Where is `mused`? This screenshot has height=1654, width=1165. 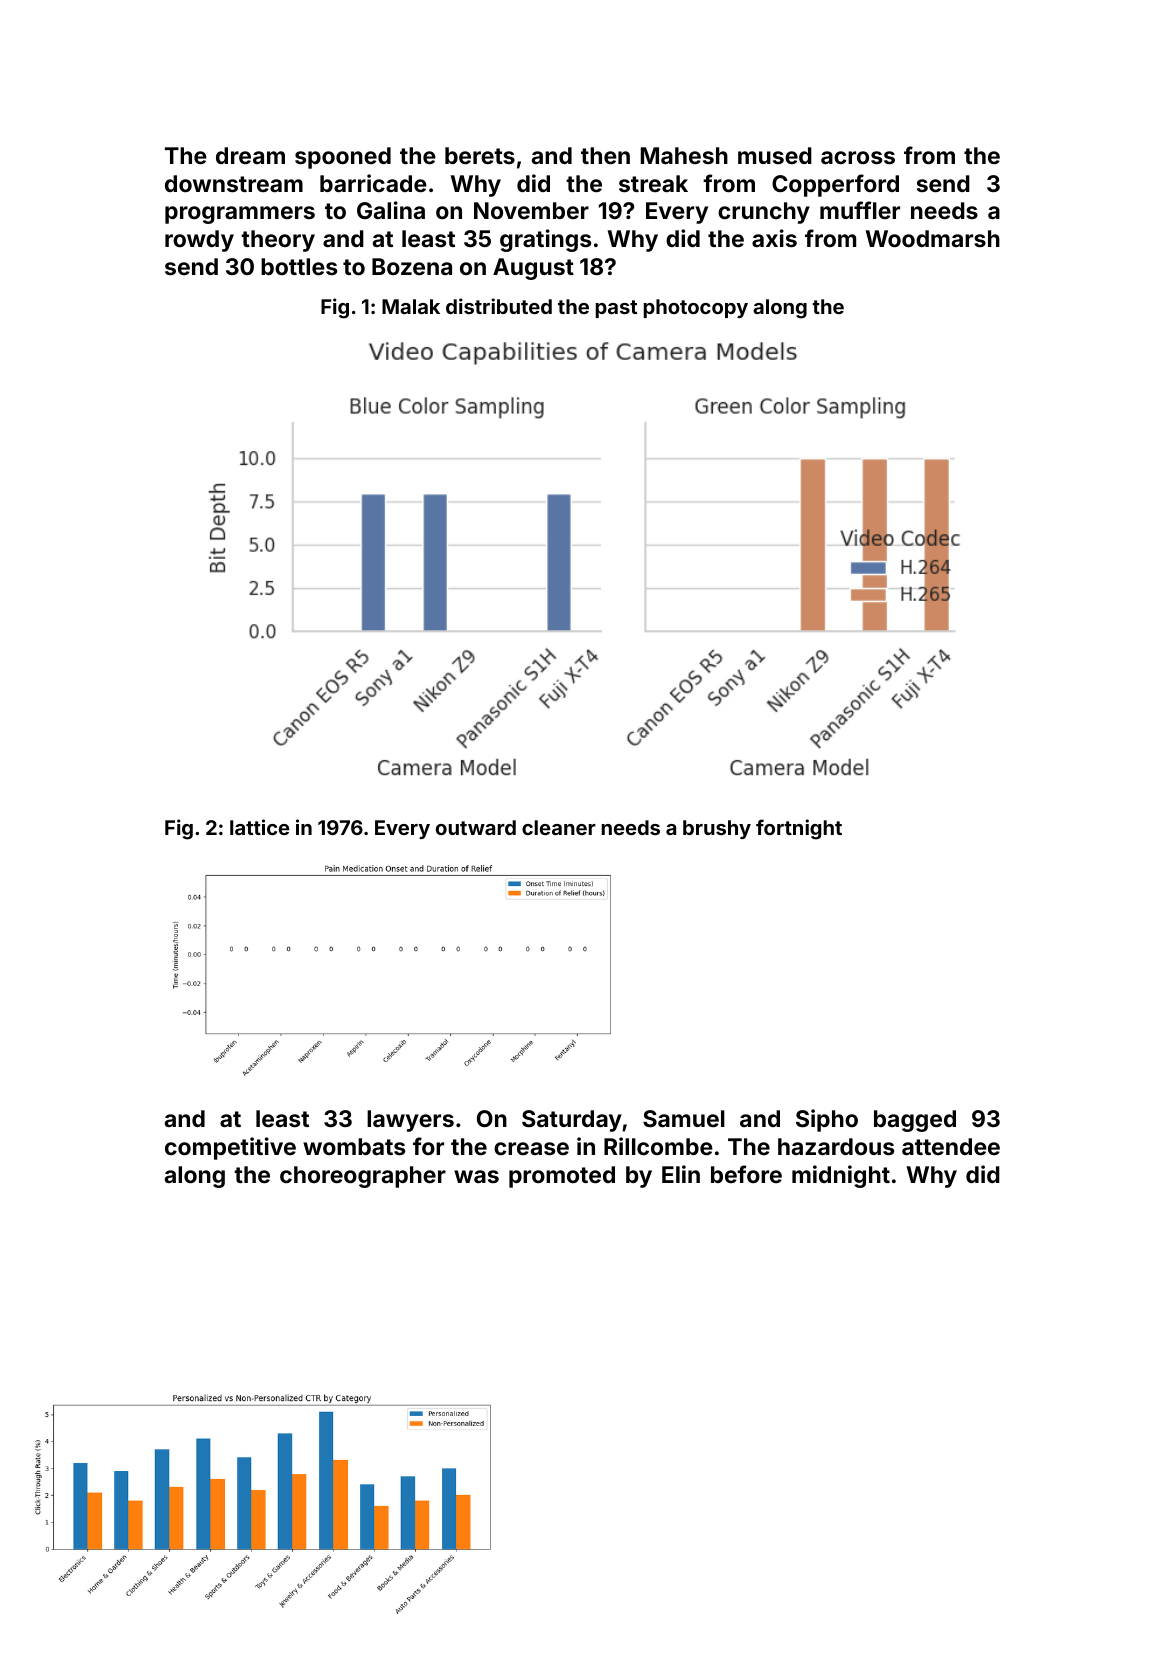
mused is located at coordinates (775, 155).
